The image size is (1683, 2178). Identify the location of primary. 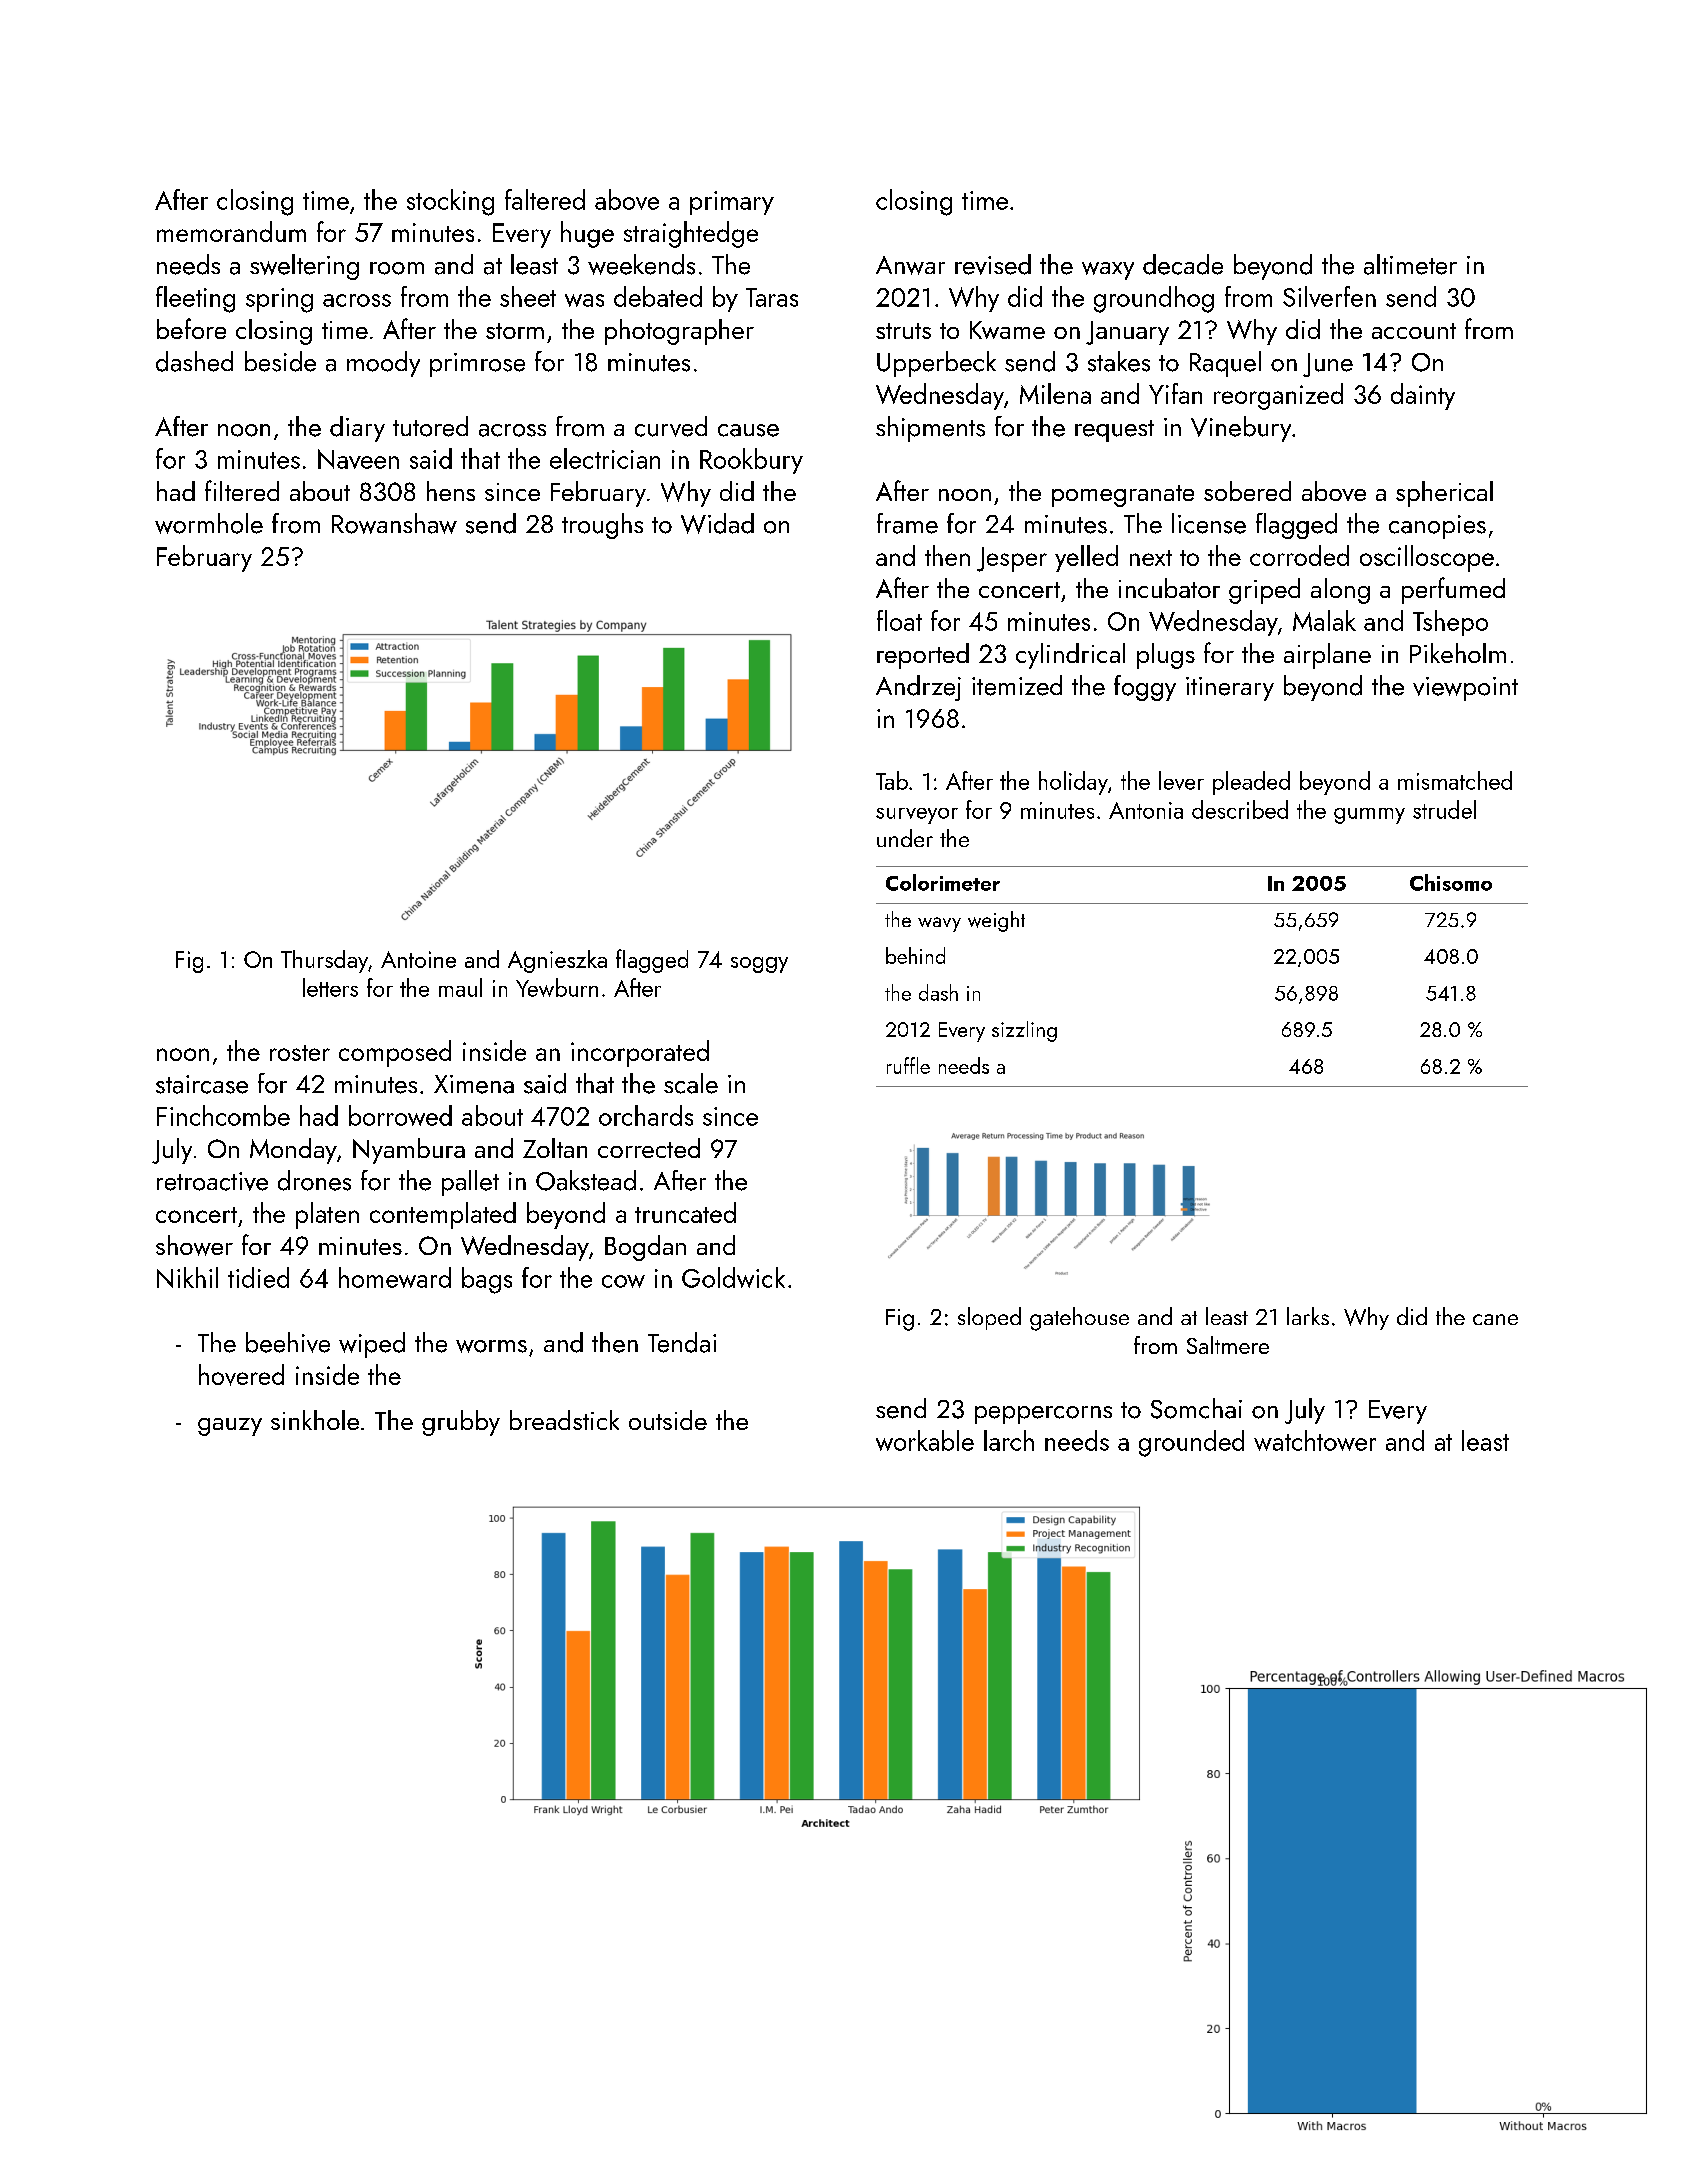
(732, 203).
